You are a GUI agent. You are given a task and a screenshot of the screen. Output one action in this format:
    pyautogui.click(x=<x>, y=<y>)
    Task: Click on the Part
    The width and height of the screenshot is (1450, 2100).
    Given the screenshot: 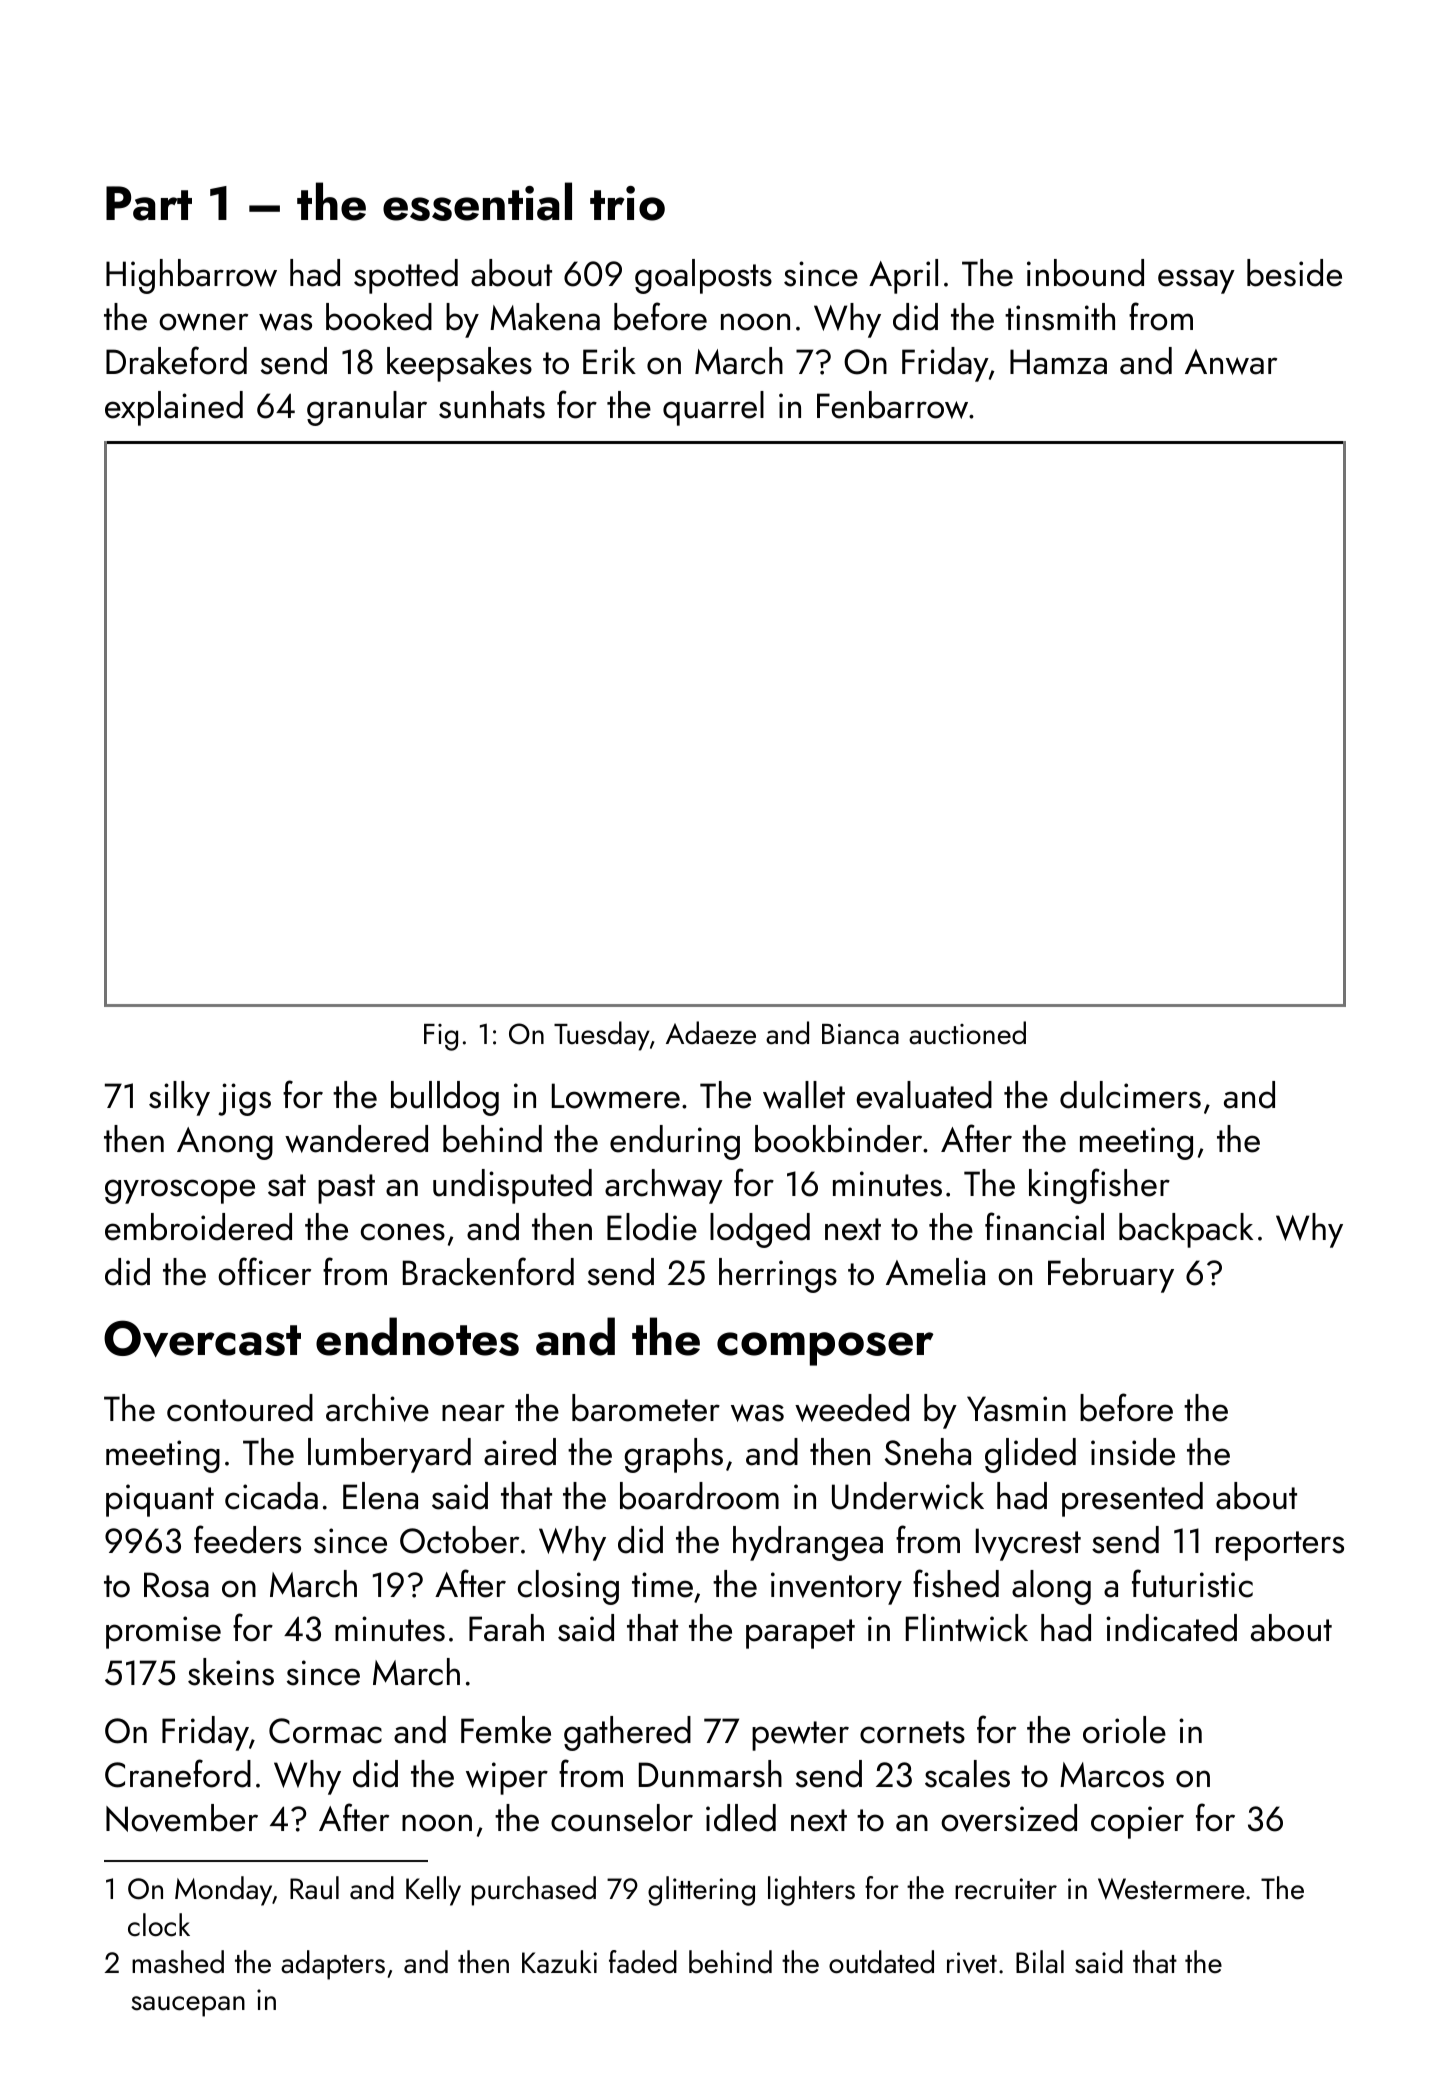 What is the action you would take?
    pyautogui.click(x=149, y=203)
